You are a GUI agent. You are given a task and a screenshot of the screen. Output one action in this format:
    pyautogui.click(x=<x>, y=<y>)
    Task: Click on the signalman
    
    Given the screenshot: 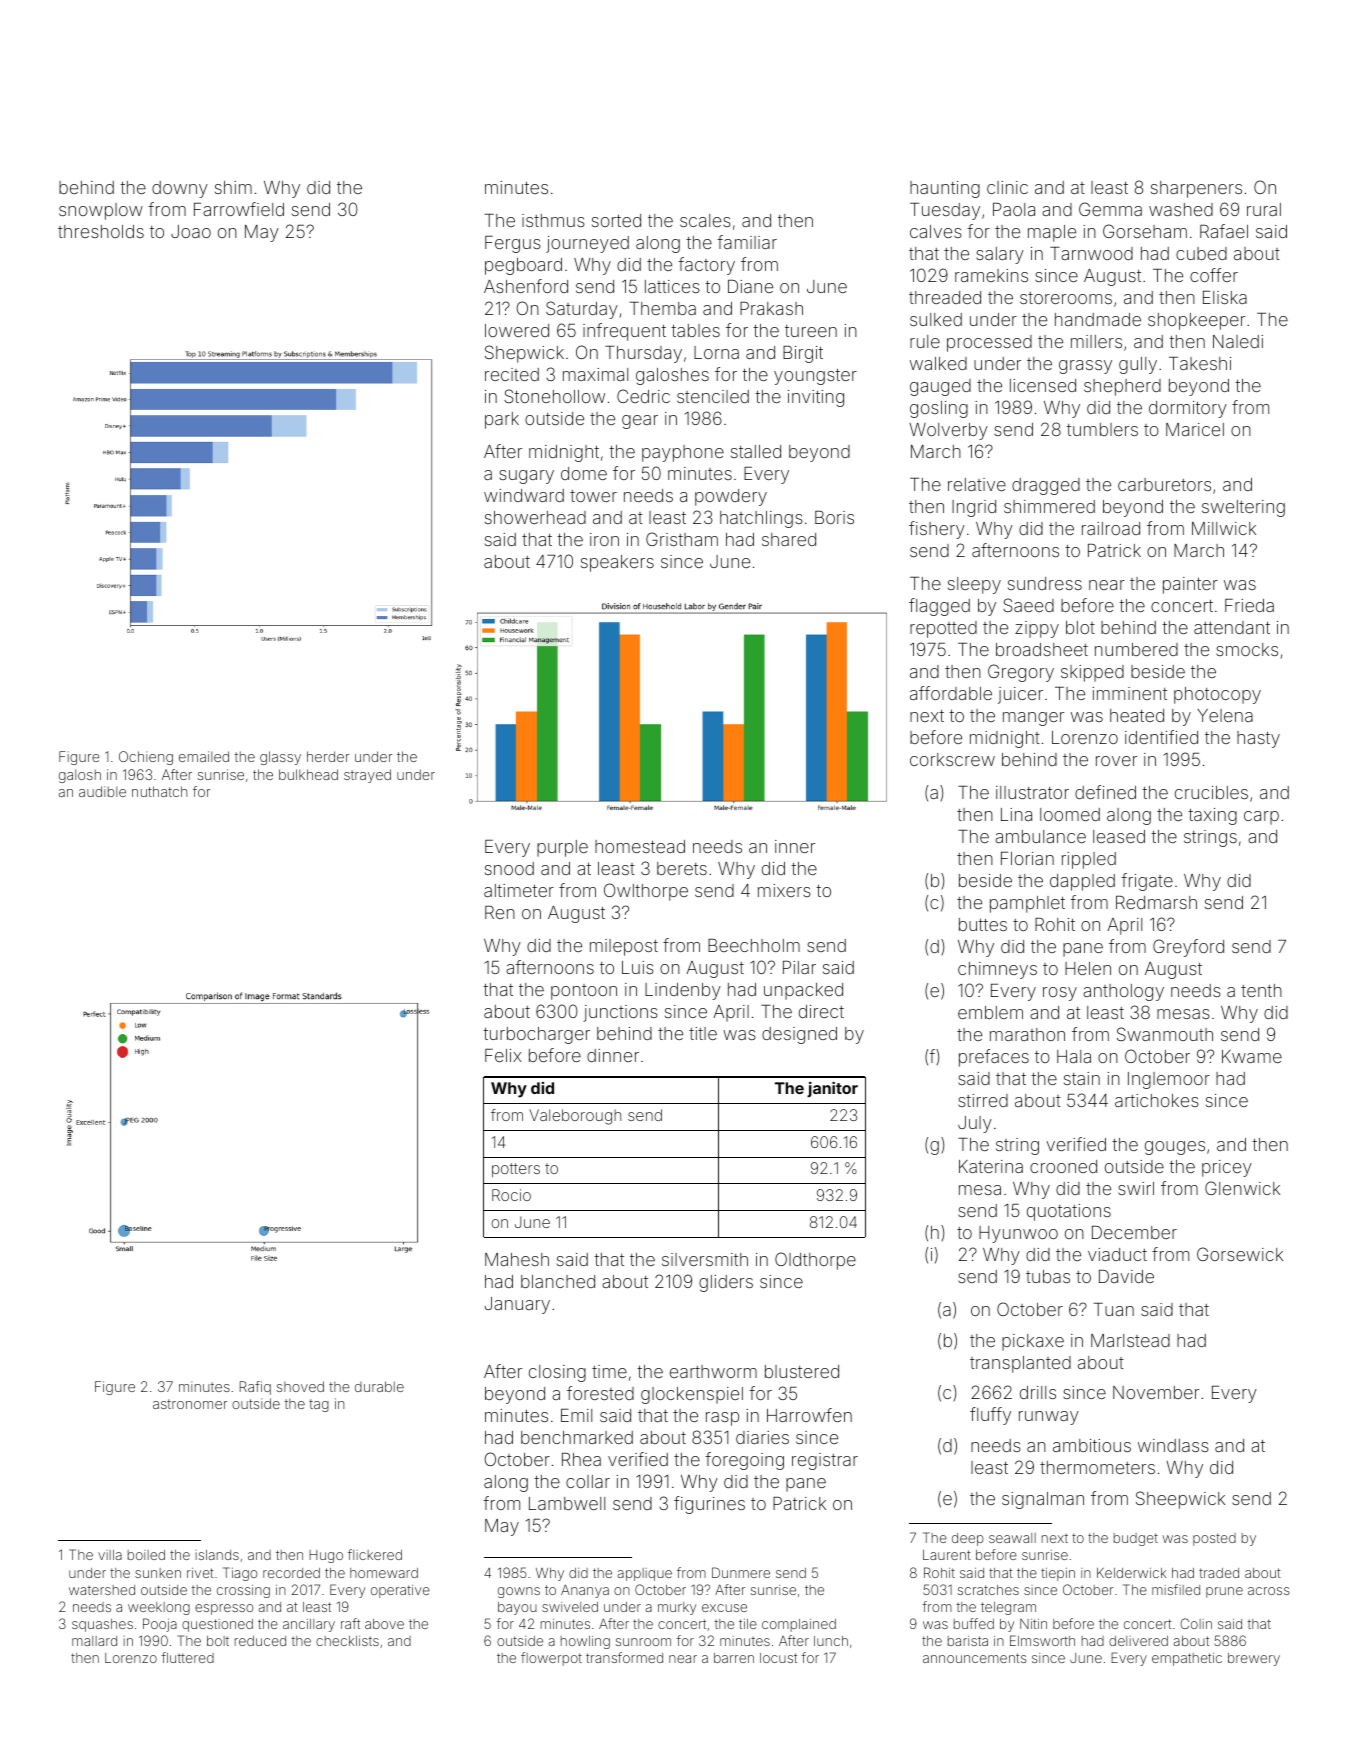 What is the action you would take?
    pyautogui.click(x=1043, y=1500)
